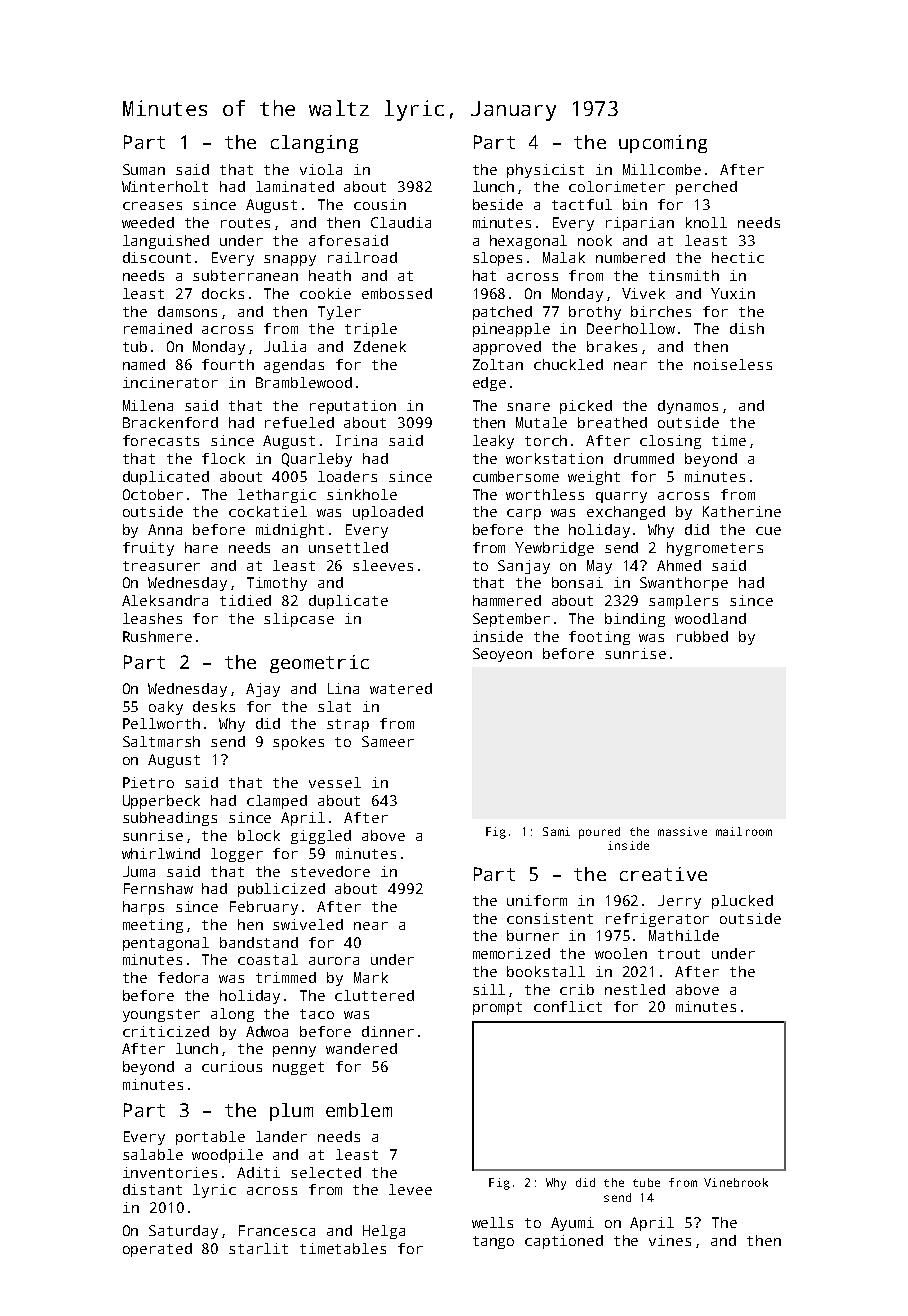 Image resolution: width=908 pixels, height=1316 pixels. What do you see at coordinates (210, 1138) in the screenshot?
I see `portable` at bounding box center [210, 1138].
